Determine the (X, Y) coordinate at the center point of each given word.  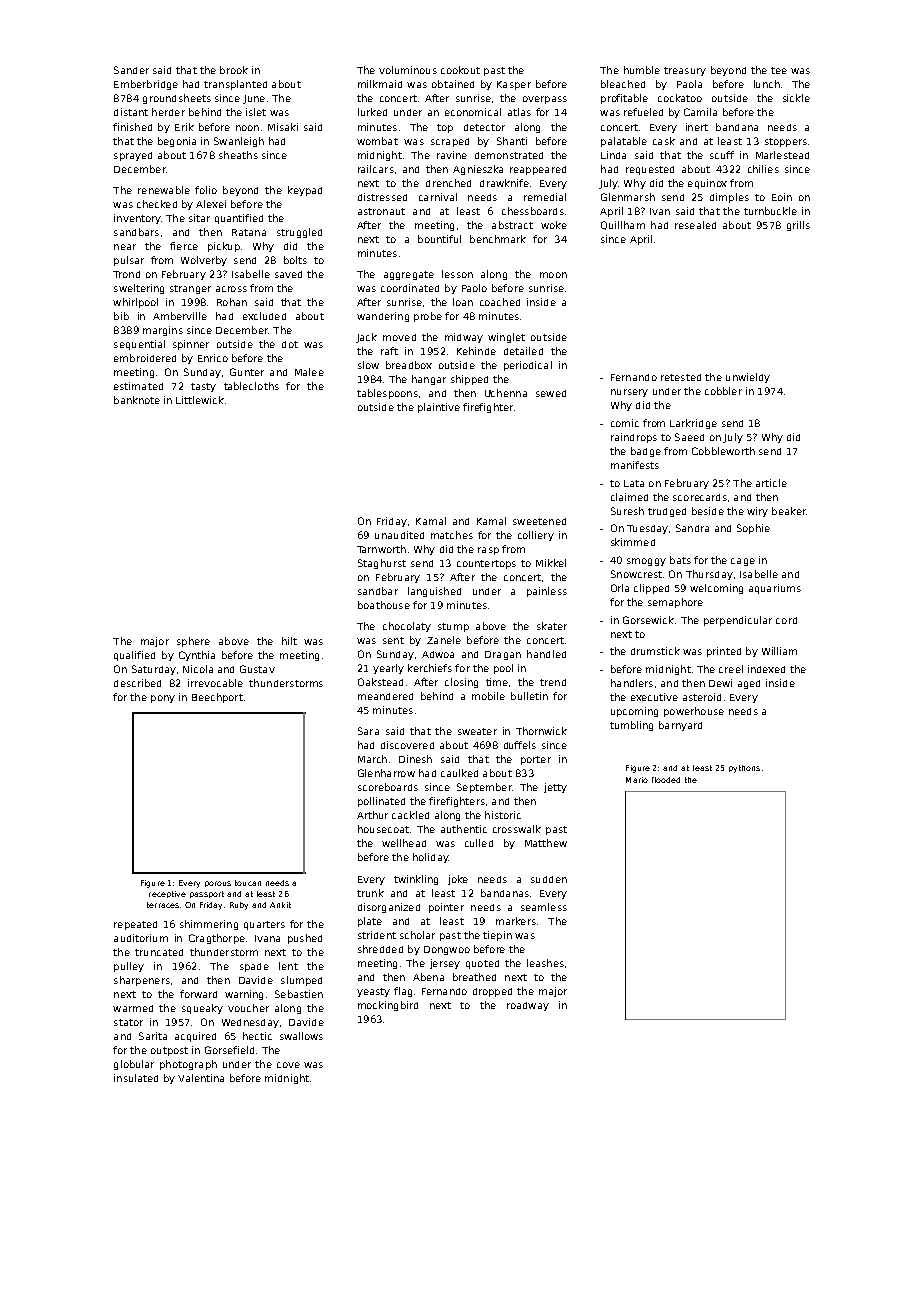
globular (134, 1065)
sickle (796, 98)
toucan (248, 883)
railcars (376, 169)
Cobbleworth (723, 451)
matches (452, 535)
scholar (417, 935)
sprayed (133, 156)
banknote (137, 400)
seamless (544, 907)
